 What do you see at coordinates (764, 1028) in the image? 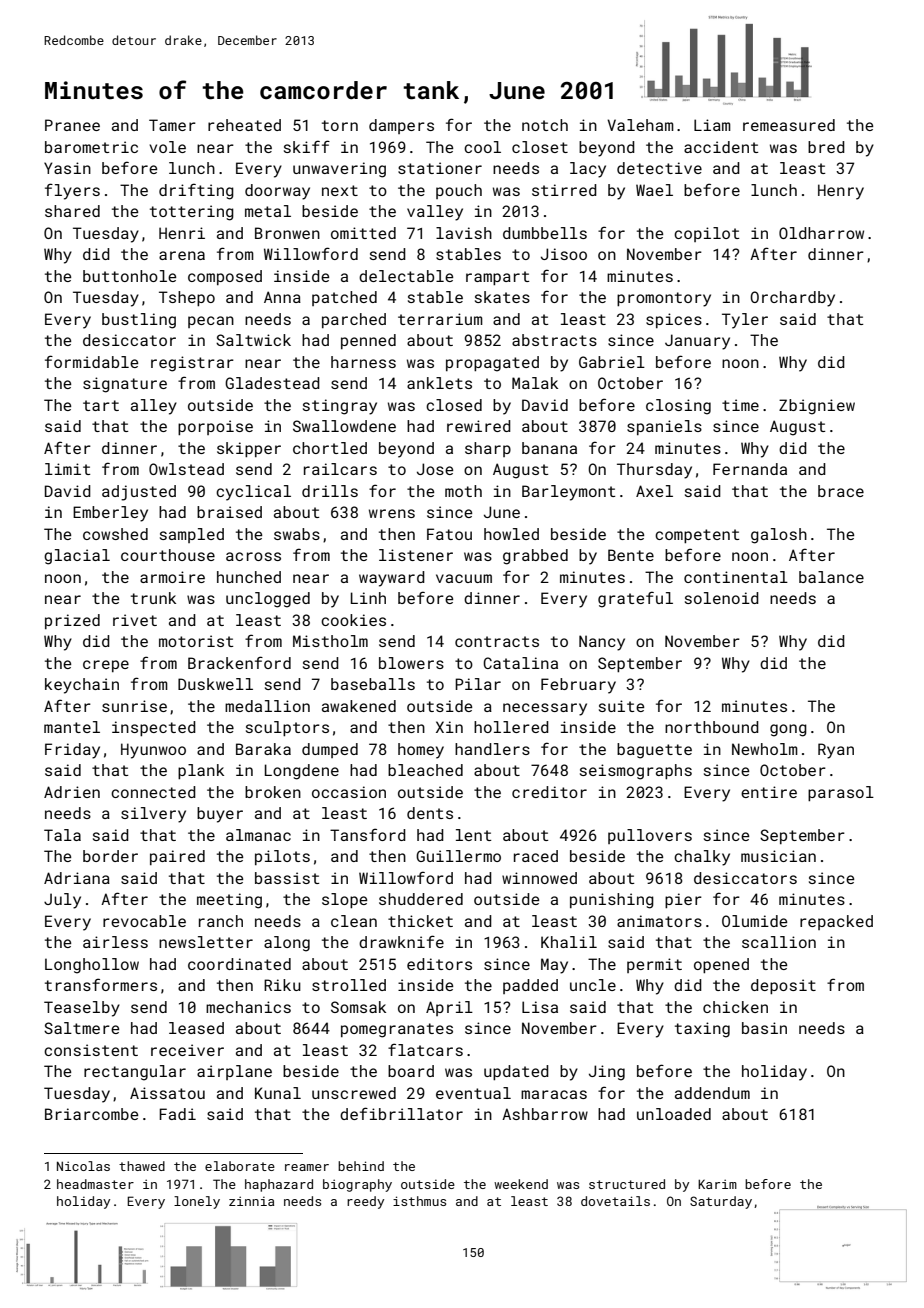
I see `basin` at bounding box center [764, 1028].
